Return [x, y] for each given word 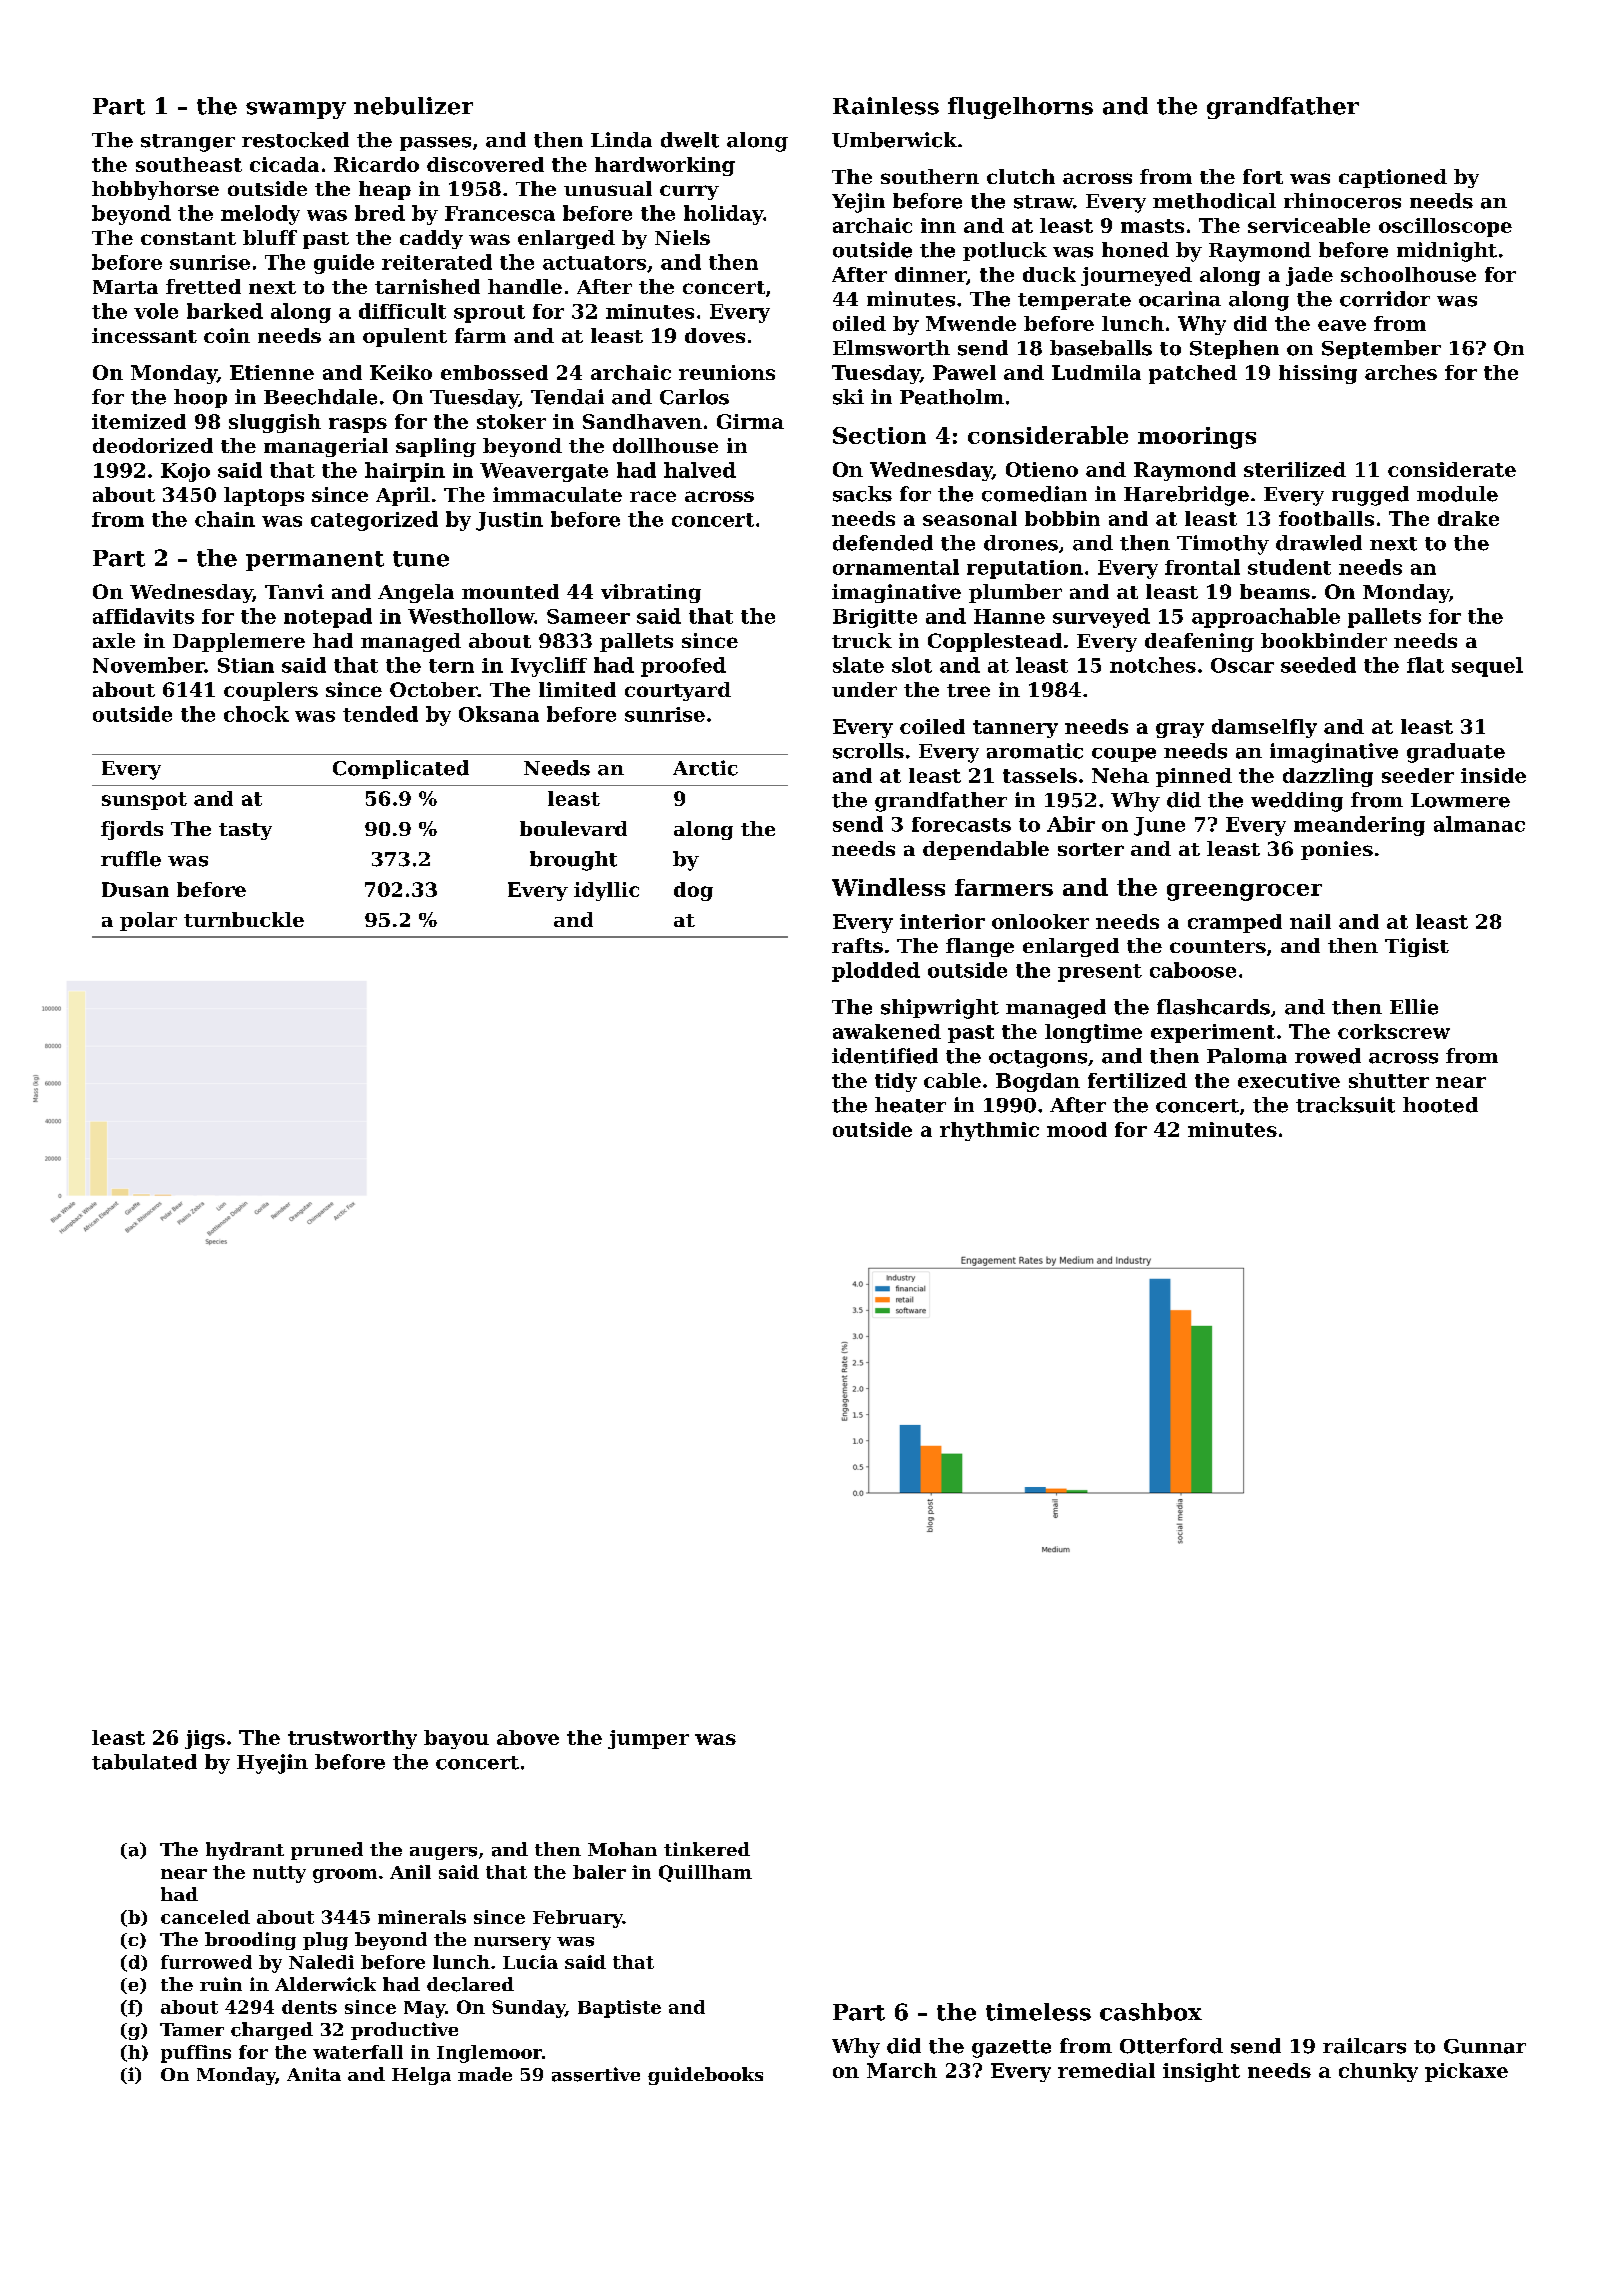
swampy [296, 110]
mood [1077, 1129]
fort [1263, 176]
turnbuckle [244, 919]
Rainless [886, 106]
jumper [648, 1739]
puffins [196, 2054]
